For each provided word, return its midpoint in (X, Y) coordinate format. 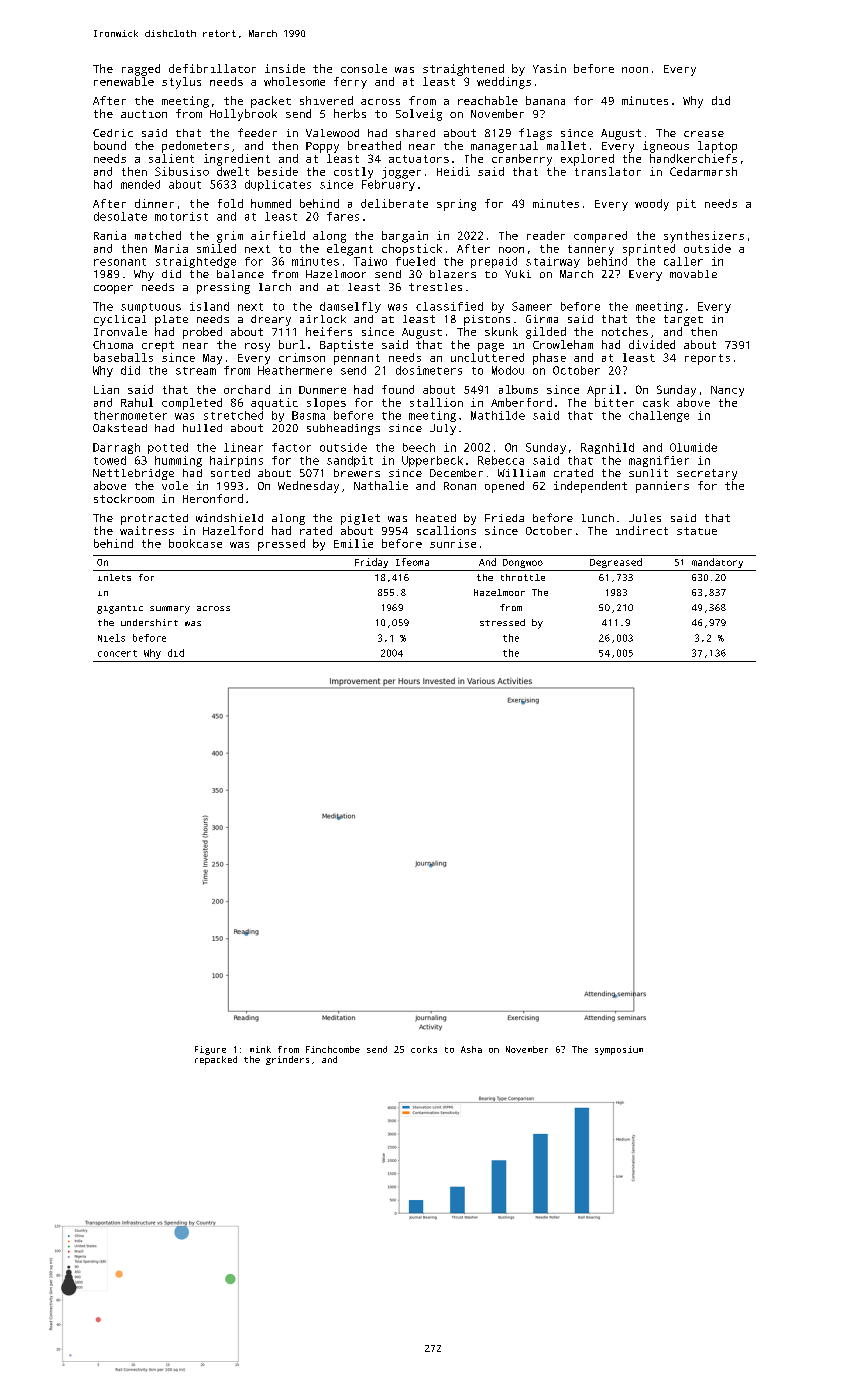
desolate (120, 216)
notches (625, 331)
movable (693, 274)
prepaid (494, 262)
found (398, 389)
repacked (216, 1060)
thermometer (130, 415)
